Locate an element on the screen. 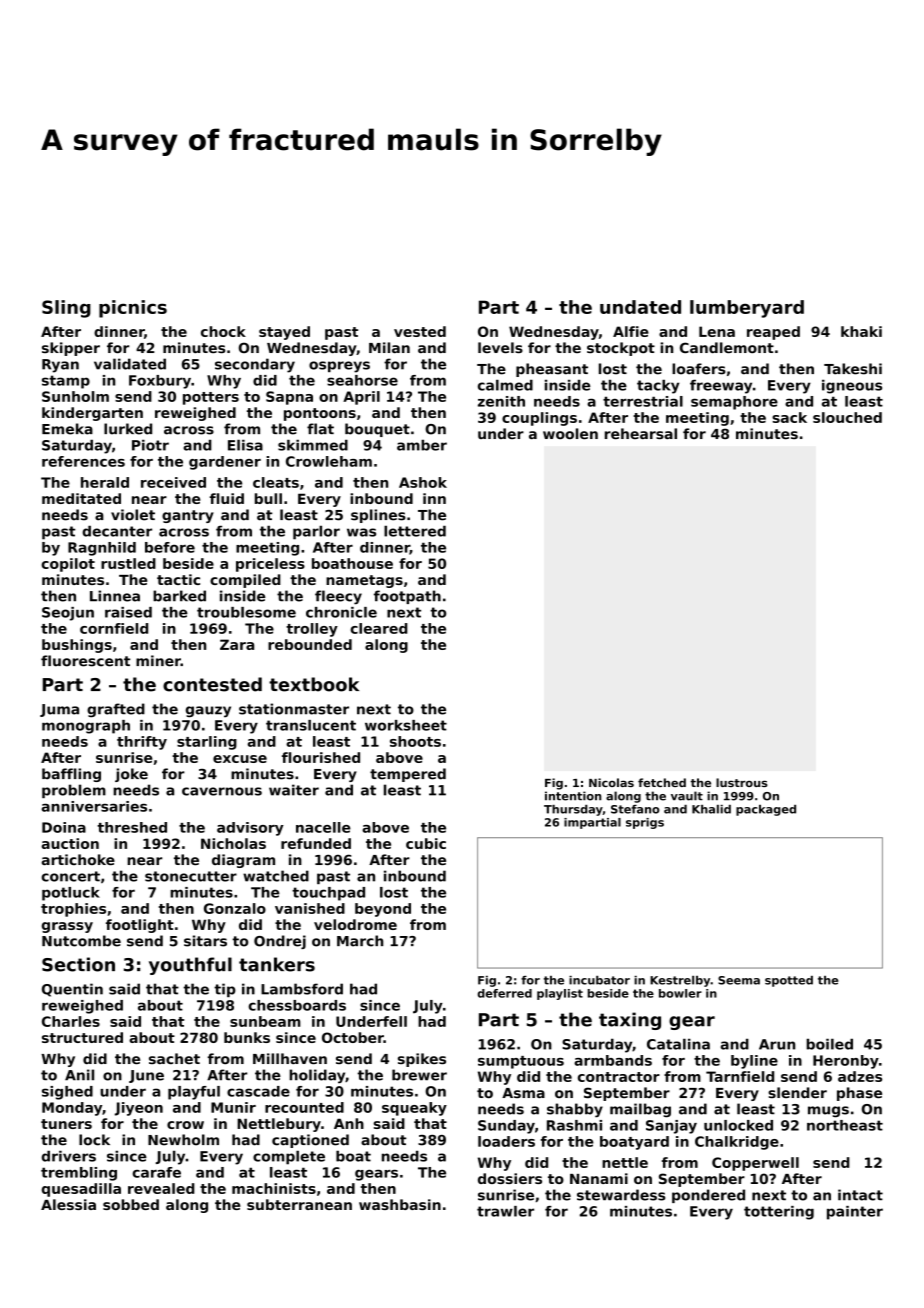 Image resolution: width=924 pixels, height=1308 pixels. packaged is located at coordinates (766, 810).
